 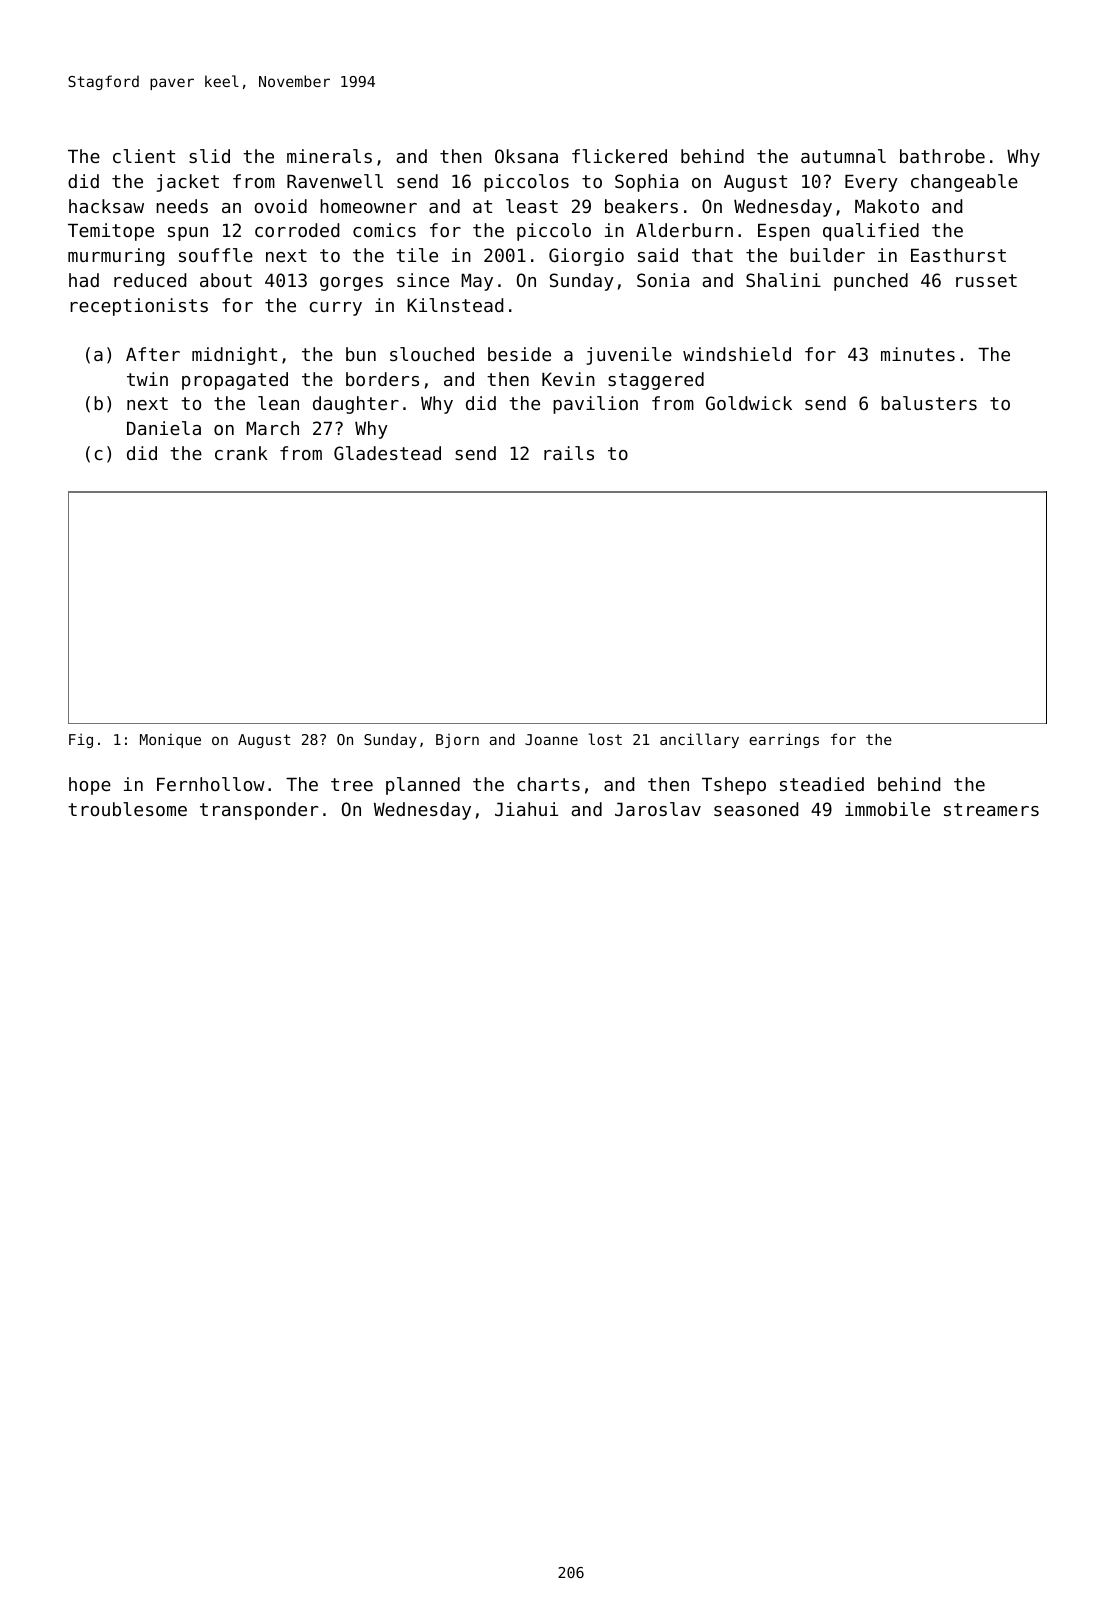 What do you see at coordinates (164, 428) in the screenshot?
I see `Daniela` at bounding box center [164, 428].
